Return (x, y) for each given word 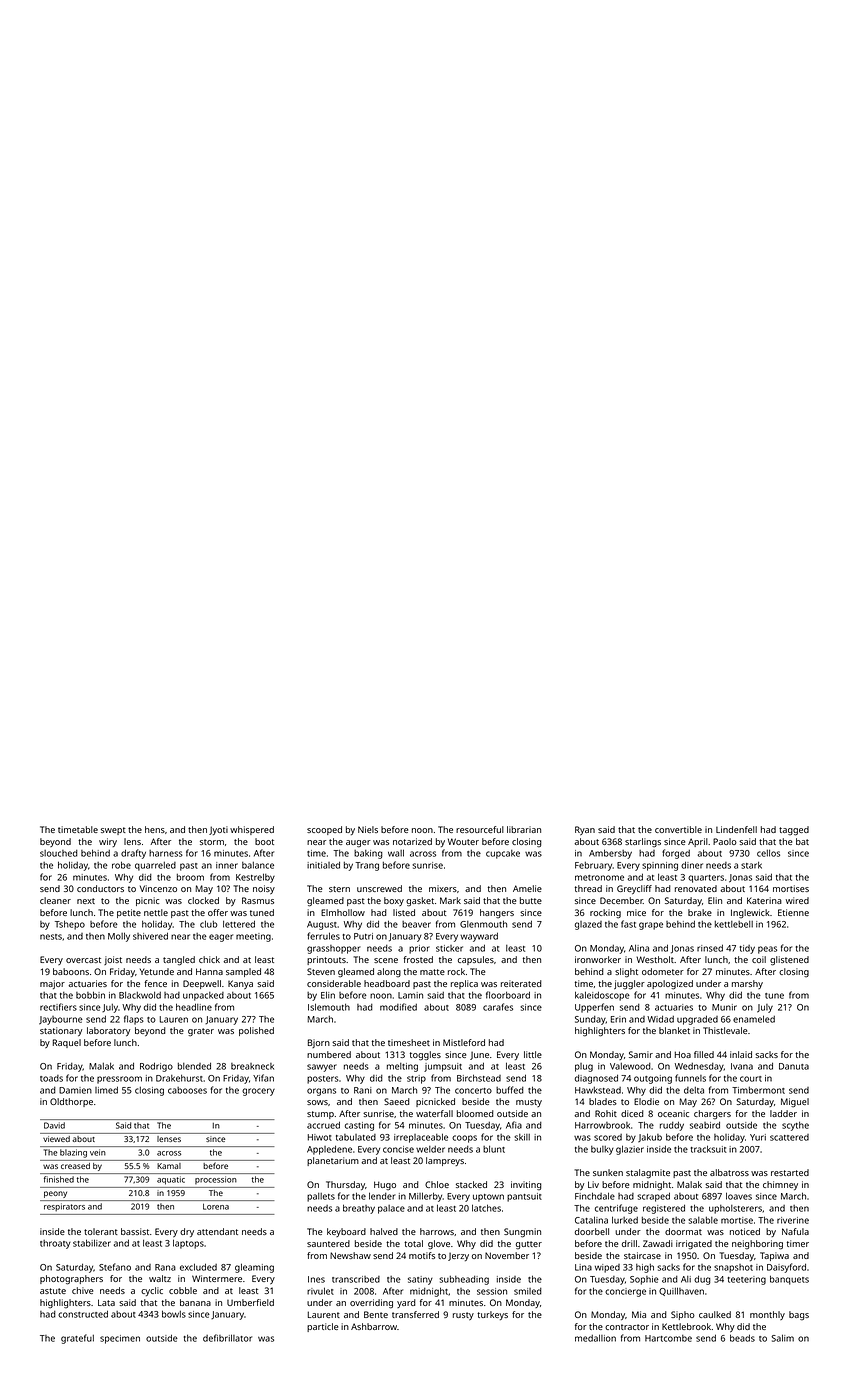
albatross (729, 1172)
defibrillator (227, 1338)
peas (767, 950)
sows (317, 1102)
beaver (416, 924)
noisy (264, 889)
